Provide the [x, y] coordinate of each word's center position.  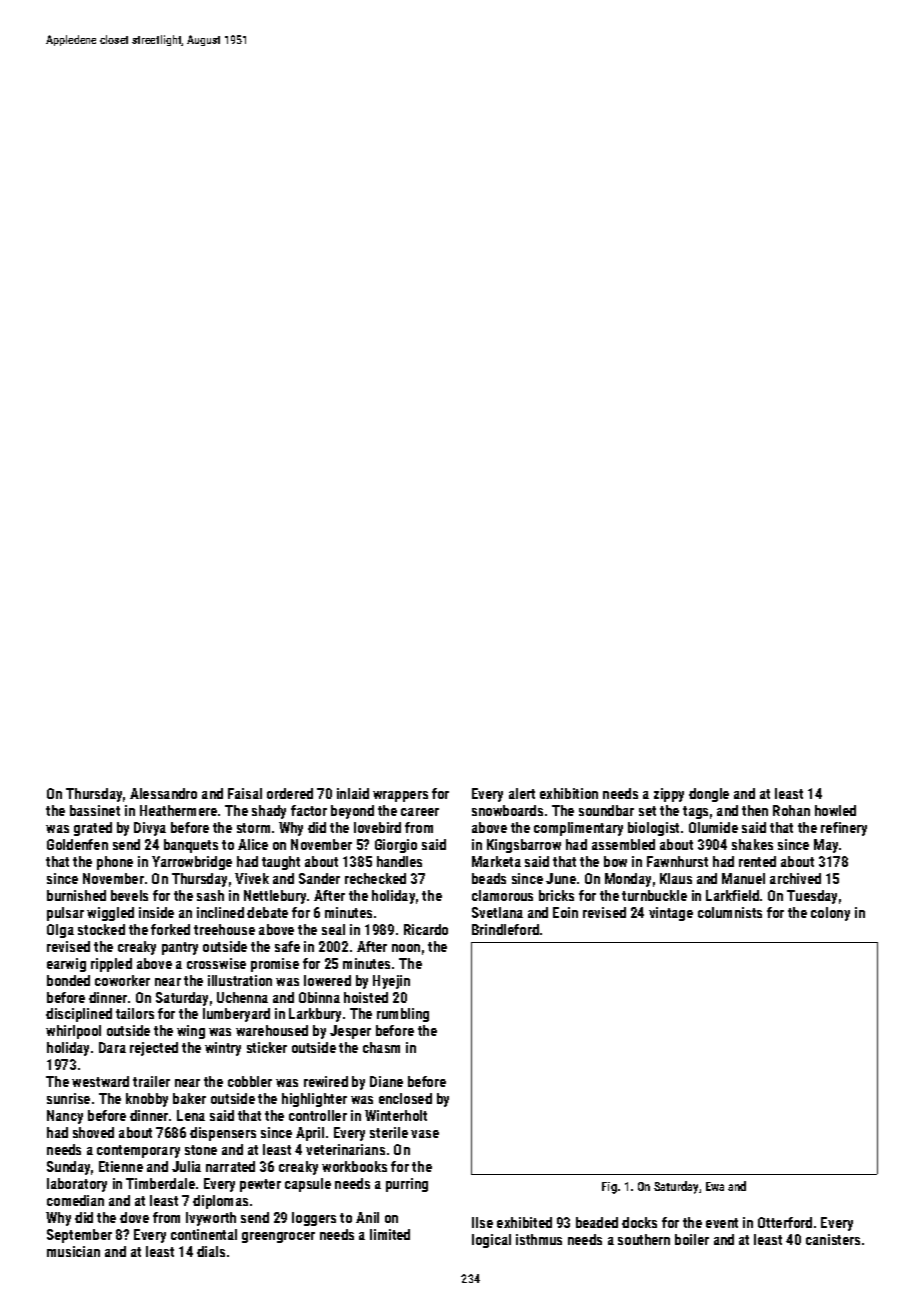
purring [407, 1185]
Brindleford [505, 929]
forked [170, 929]
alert [522, 793]
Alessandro [163, 793]
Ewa [715, 1186]
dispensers [223, 1134]
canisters [833, 1239]
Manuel [743, 878]
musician [73, 1251]
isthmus [539, 1239]
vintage [671, 914]
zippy [669, 795]
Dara [112, 1047]
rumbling [403, 1015]
